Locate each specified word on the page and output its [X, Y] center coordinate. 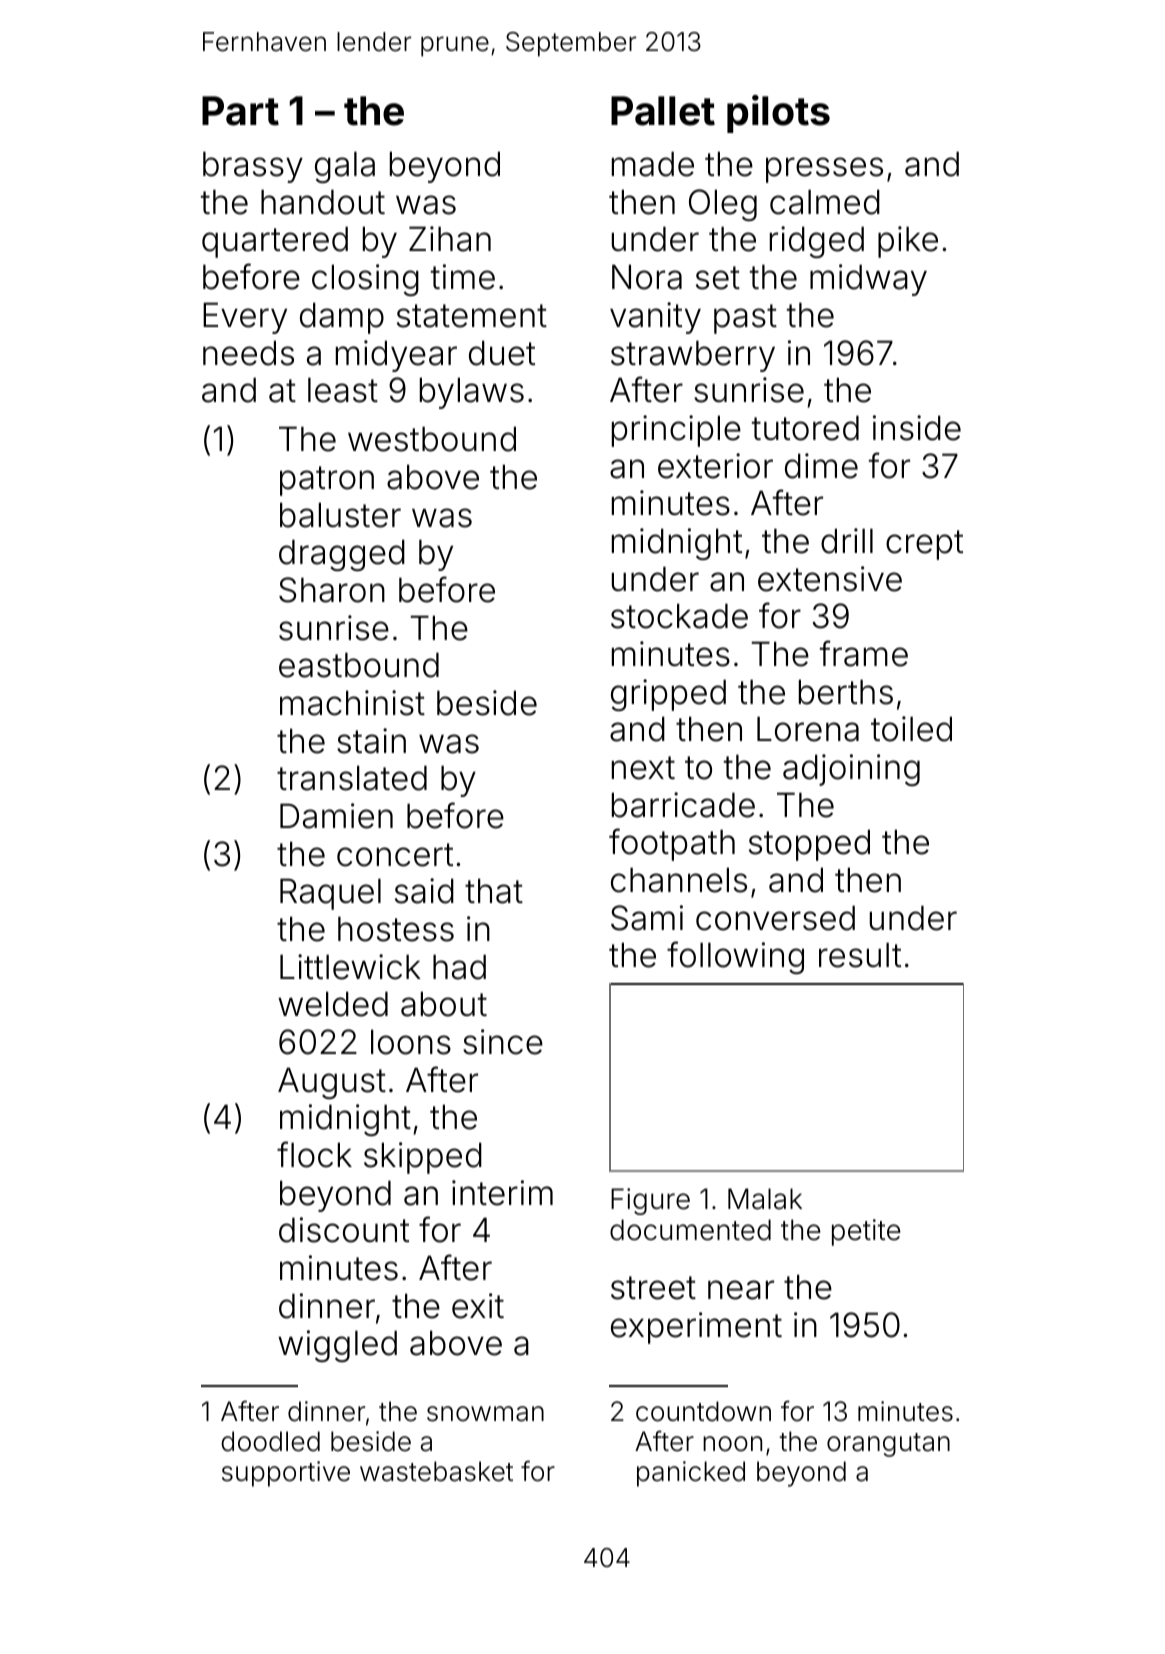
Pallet [663, 111]
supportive [286, 1474]
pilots [778, 114]
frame [864, 653]
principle [676, 431]
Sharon [332, 590]
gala [345, 167]
